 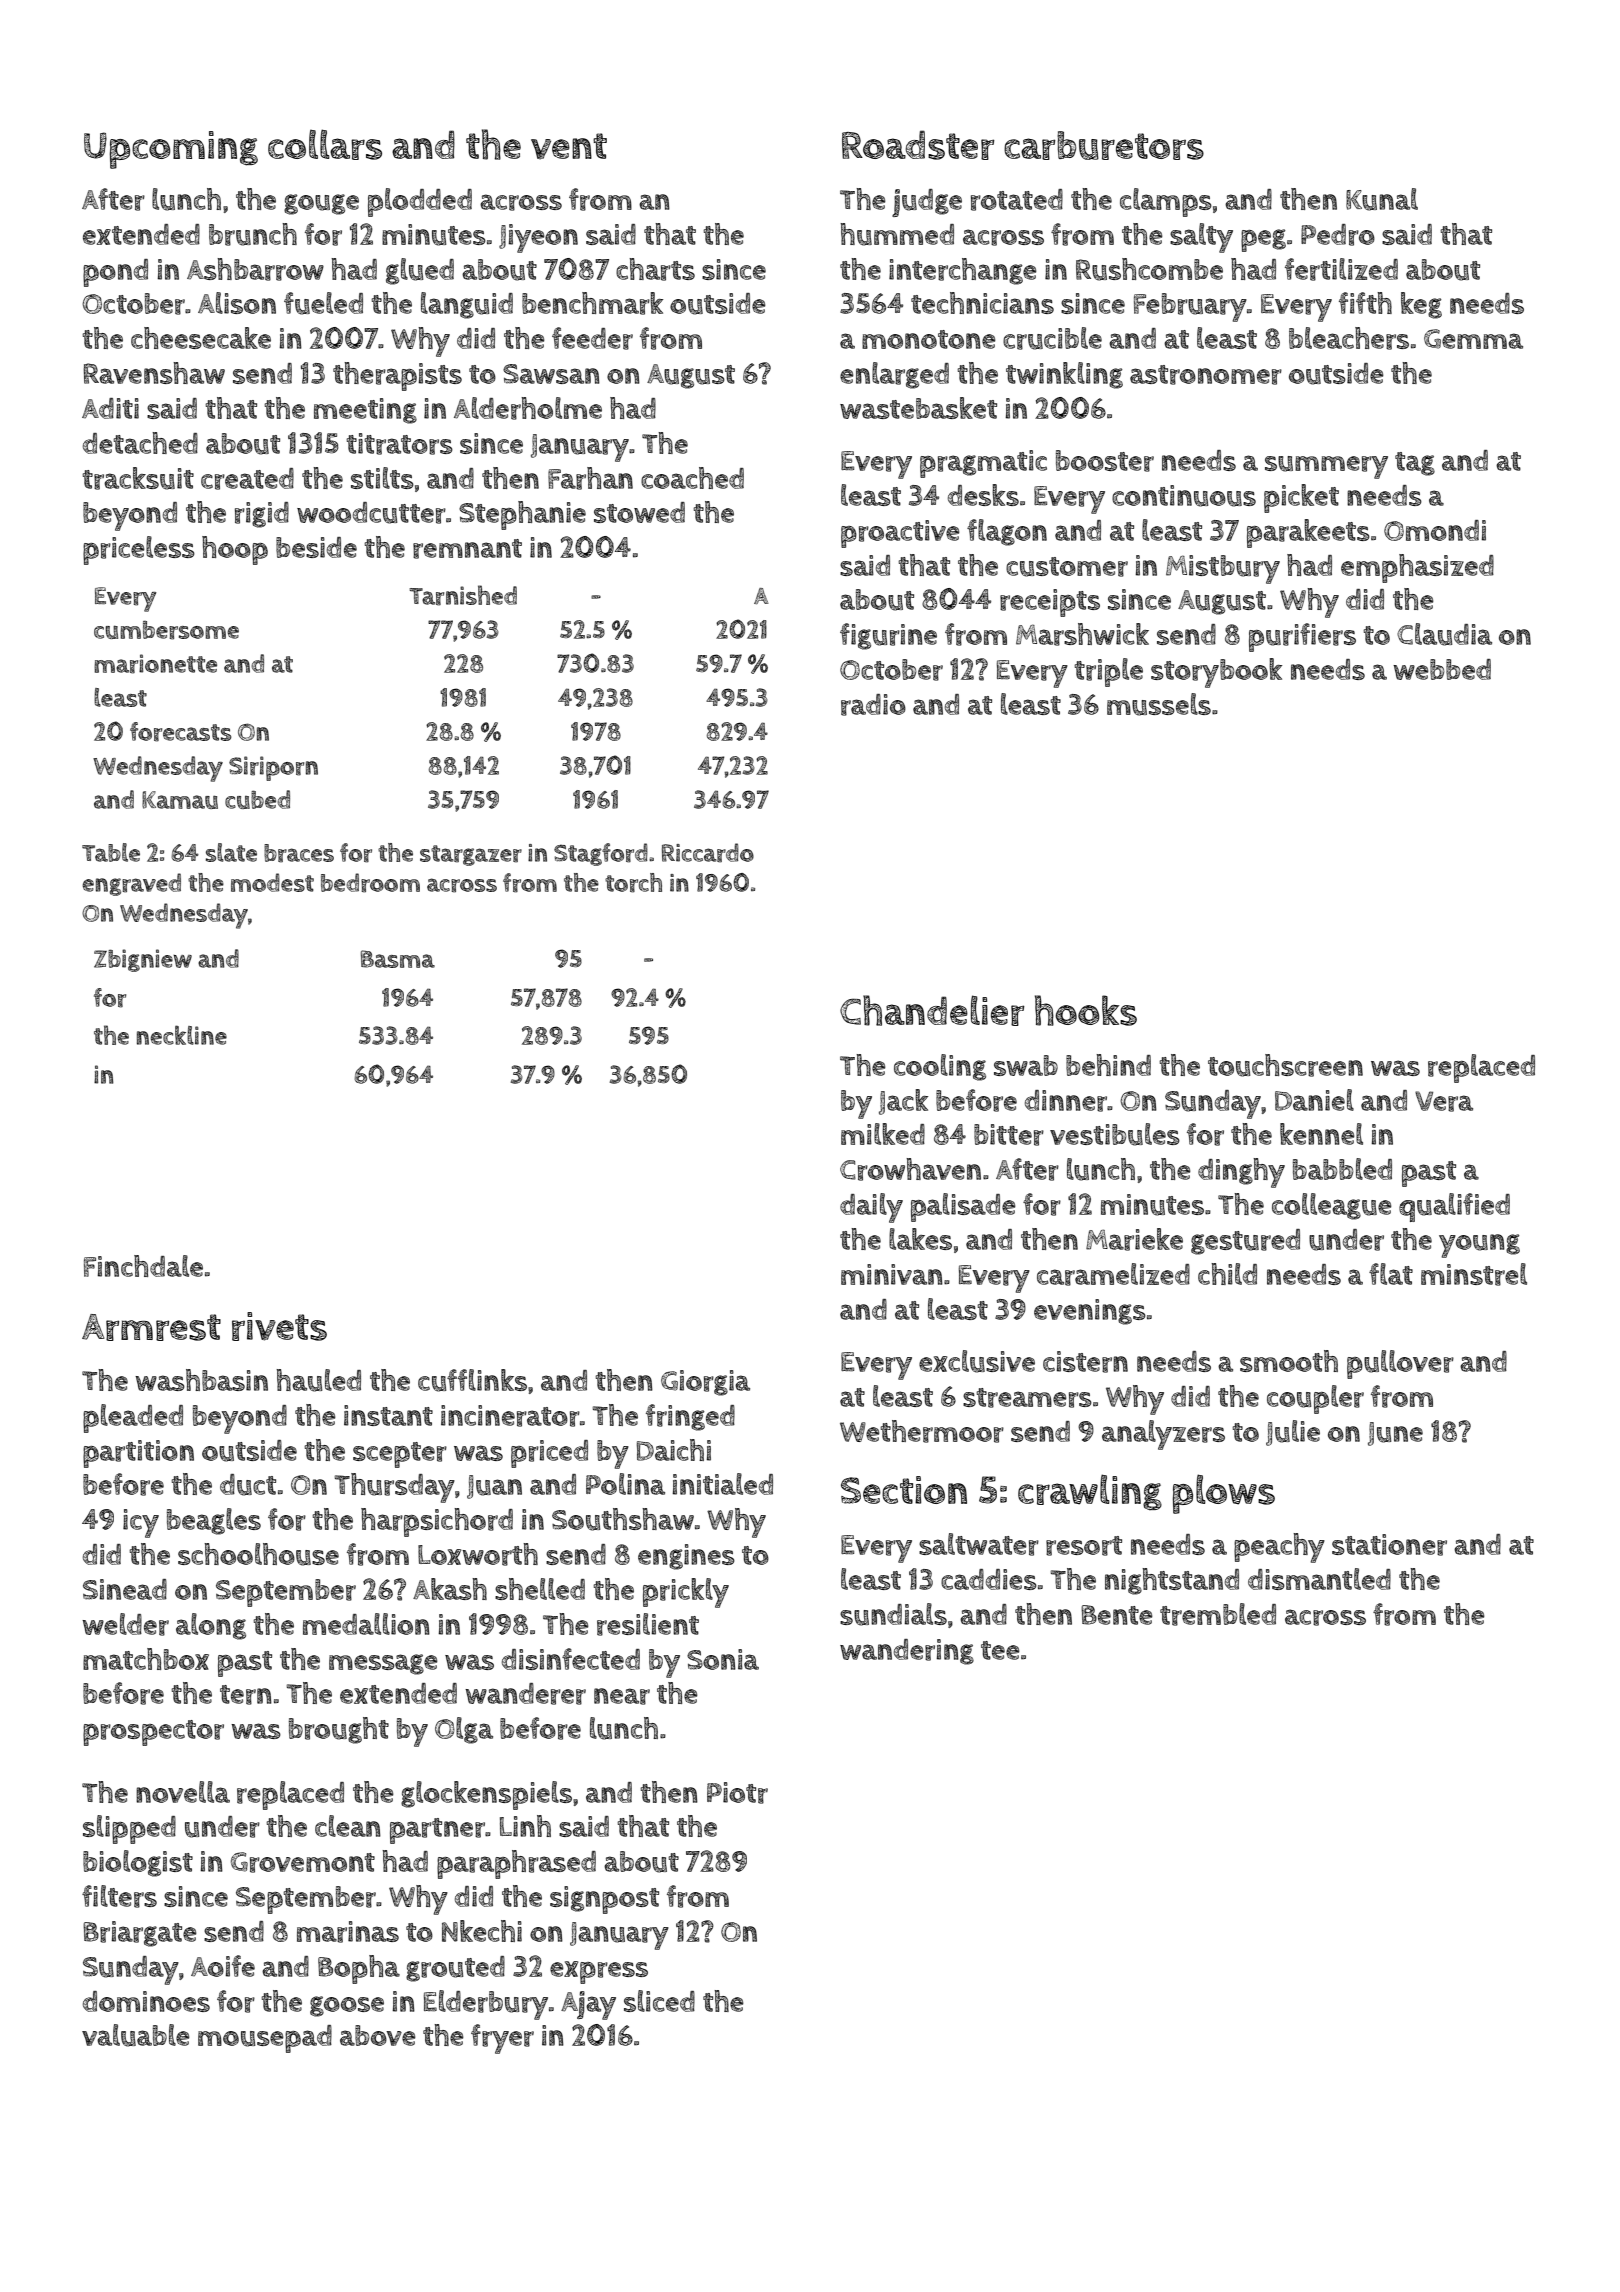 What do you see at coordinates (903, 1102) in the screenshot?
I see `Jack` at bounding box center [903, 1102].
